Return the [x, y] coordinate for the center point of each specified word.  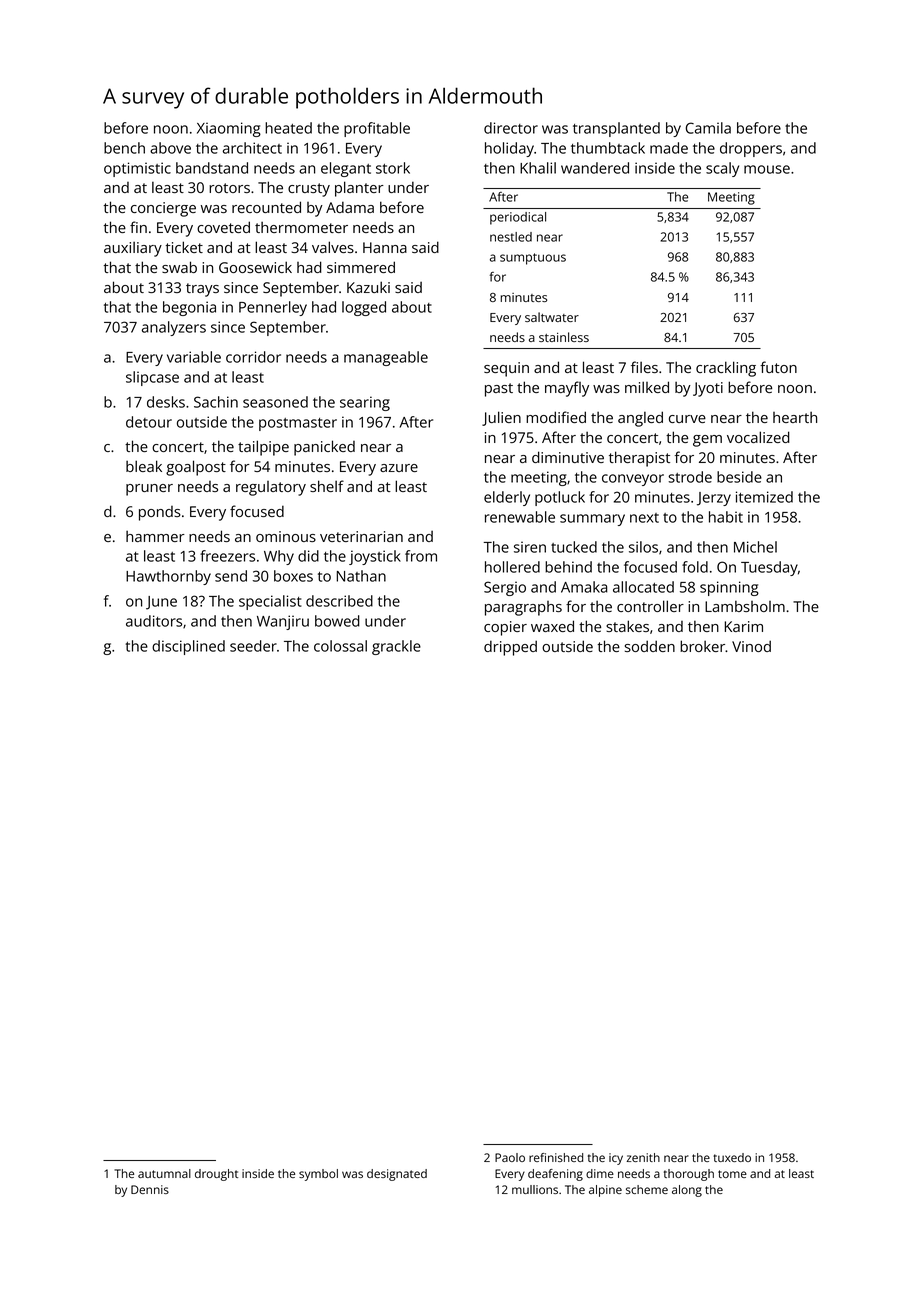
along [687, 1191]
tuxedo [732, 1157]
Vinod [751, 646]
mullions [535, 1189]
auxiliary [133, 249]
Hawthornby [168, 577]
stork [393, 168]
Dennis [150, 1189]
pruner [149, 490]
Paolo [510, 1157]
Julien [501, 418]
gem [707, 441]
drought [216, 1175]
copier [505, 628]
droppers [751, 149]
